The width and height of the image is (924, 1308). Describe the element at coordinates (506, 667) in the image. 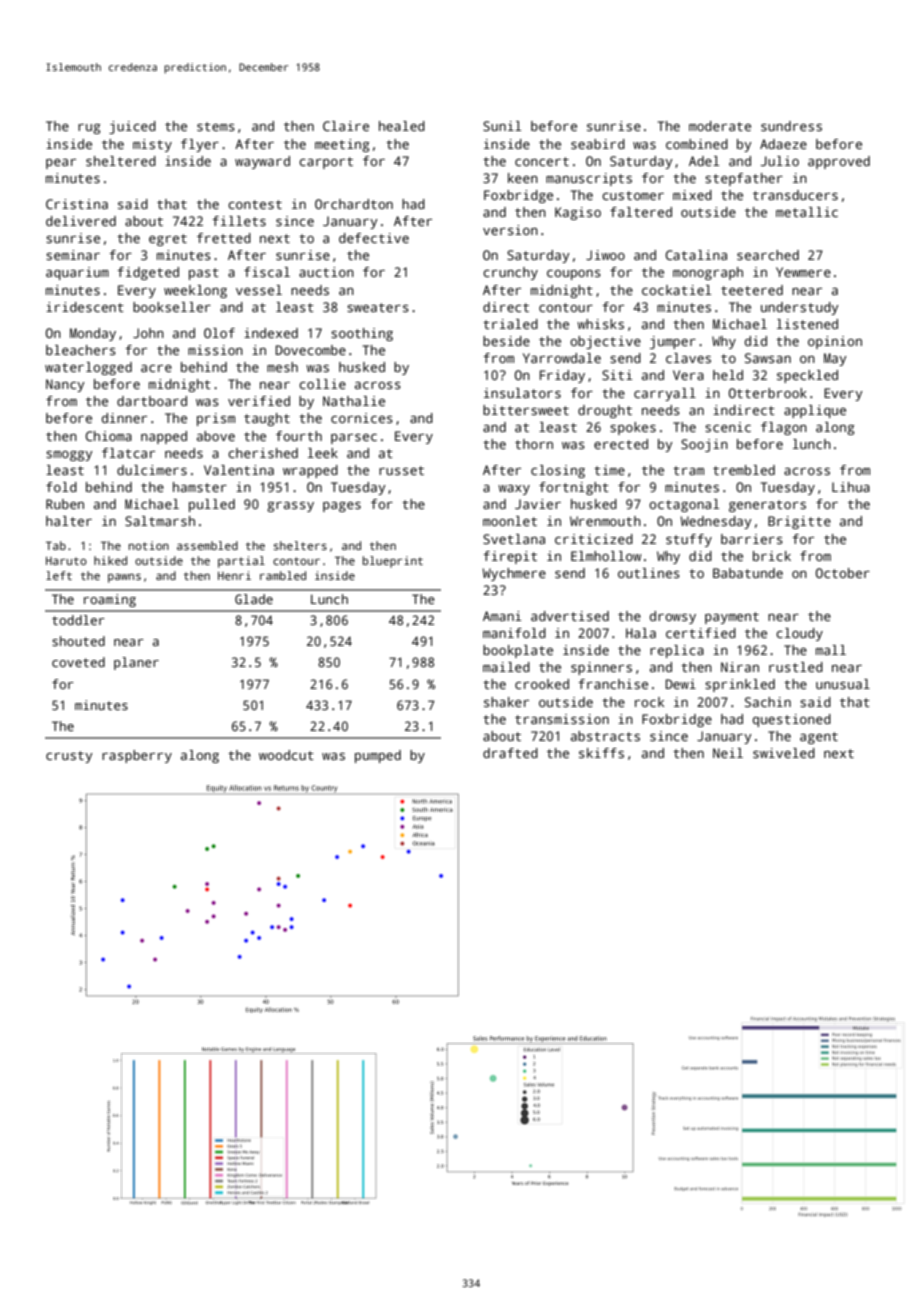

I see `mailed` at that location.
